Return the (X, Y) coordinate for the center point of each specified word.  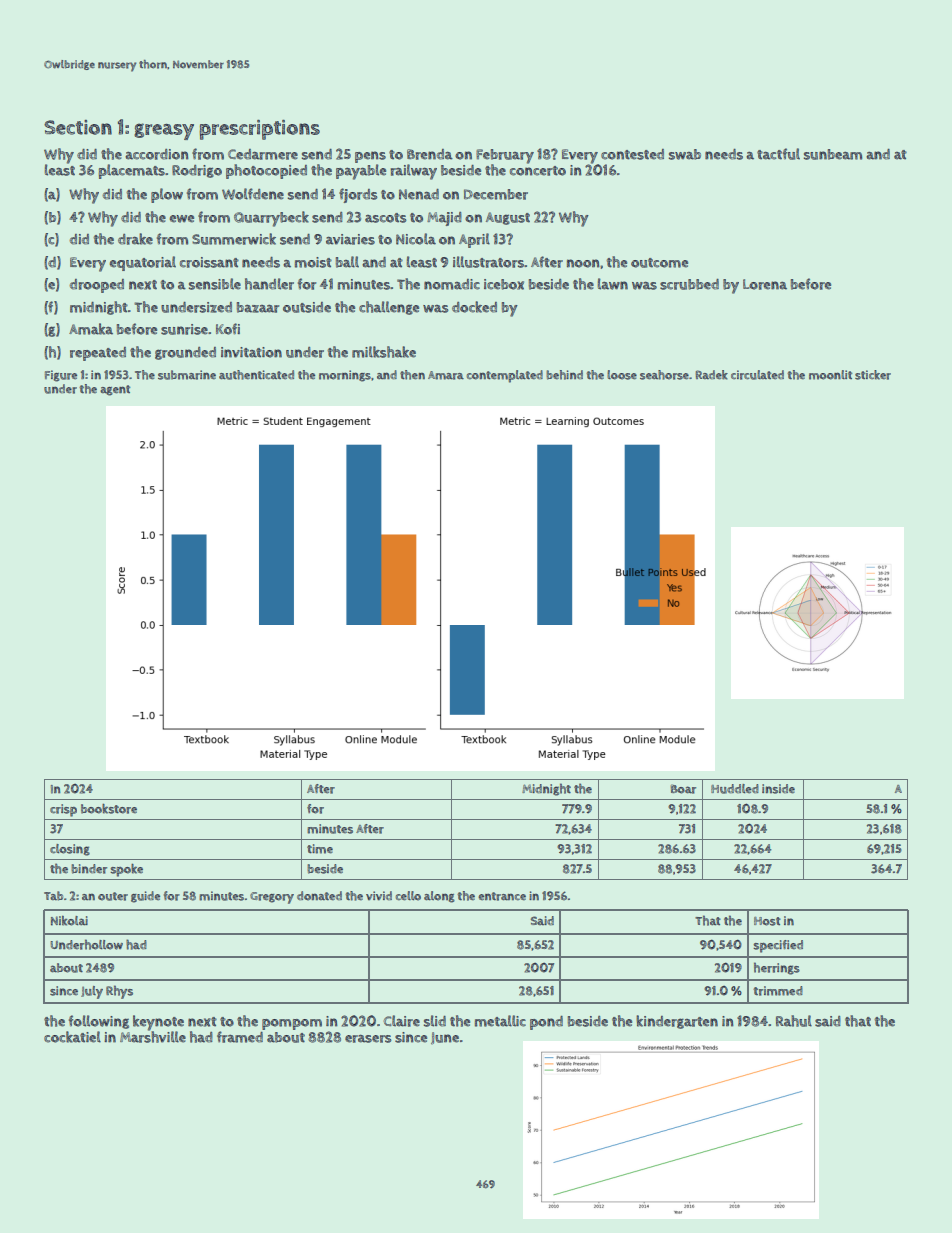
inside (778, 789)
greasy (164, 131)
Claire (402, 1021)
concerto (538, 171)
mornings (345, 376)
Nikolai (69, 921)
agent (115, 390)
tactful (778, 154)
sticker (873, 375)
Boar (683, 789)
